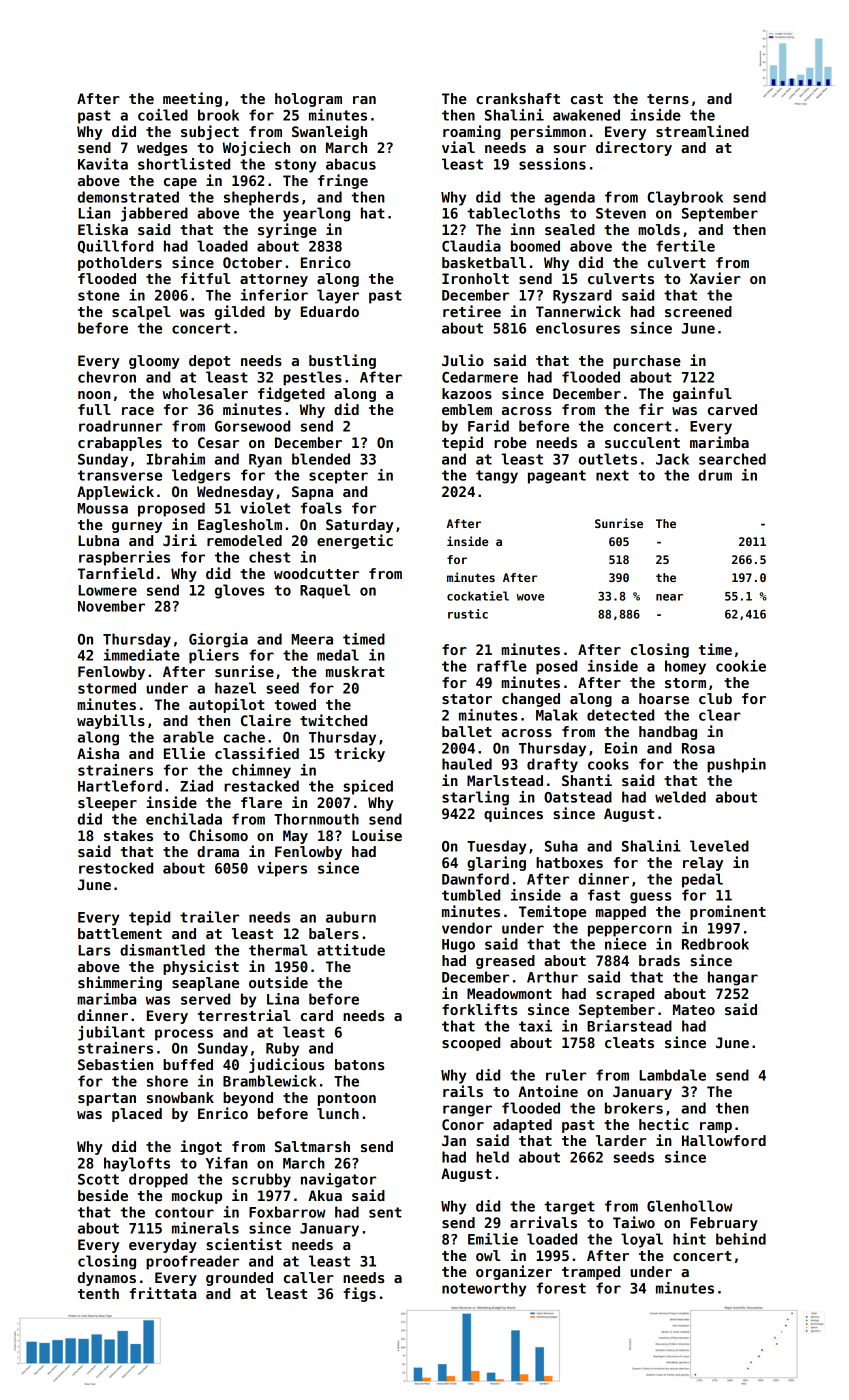  Describe the element at coordinates (192, 99) in the page. I see `meeting` at that location.
